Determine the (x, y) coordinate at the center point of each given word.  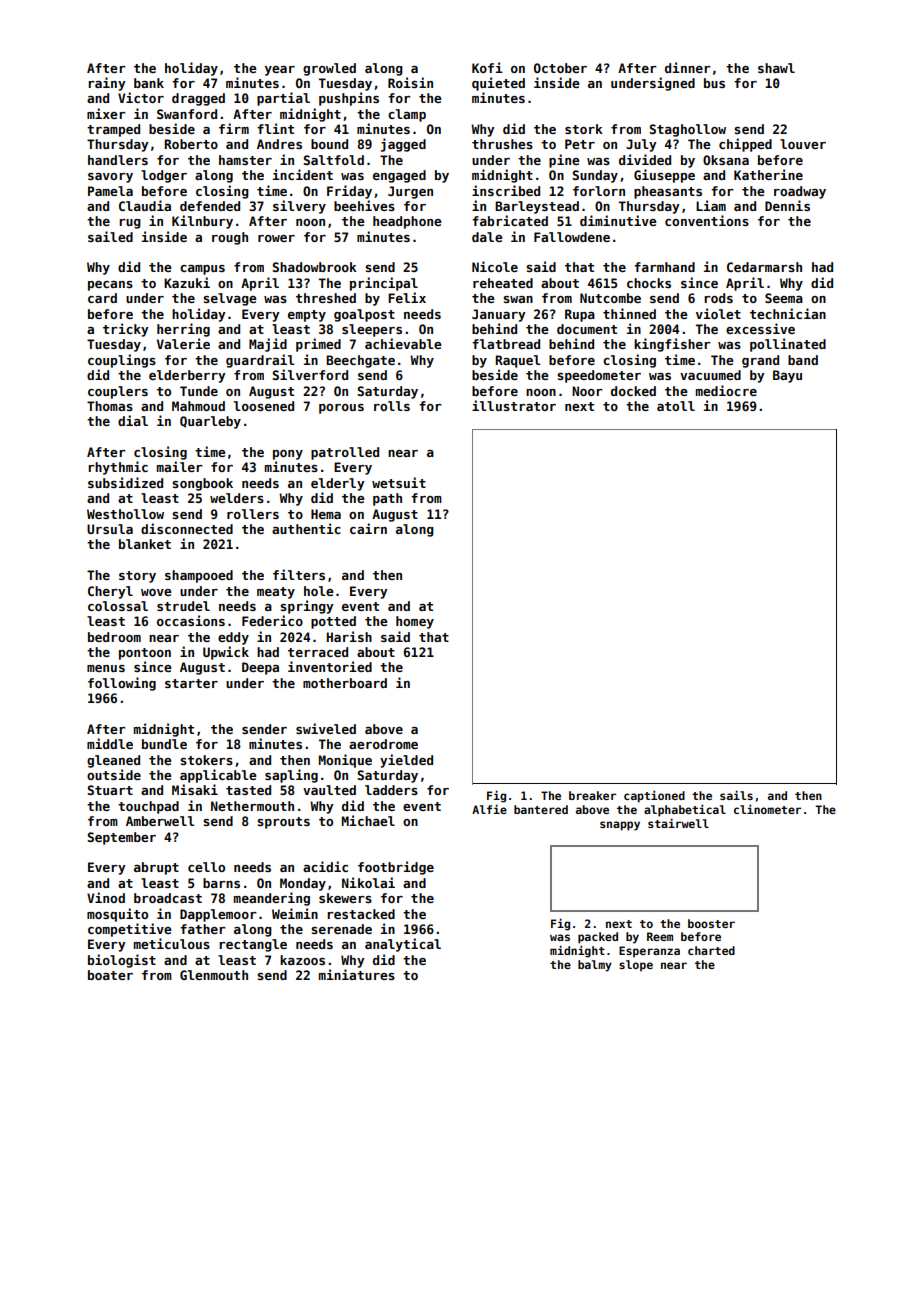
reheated (503, 283)
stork (584, 129)
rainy (107, 84)
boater (110, 975)
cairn (368, 528)
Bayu (787, 376)
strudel (183, 606)
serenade (341, 929)
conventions (707, 220)
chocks (649, 283)
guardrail (260, 361)
